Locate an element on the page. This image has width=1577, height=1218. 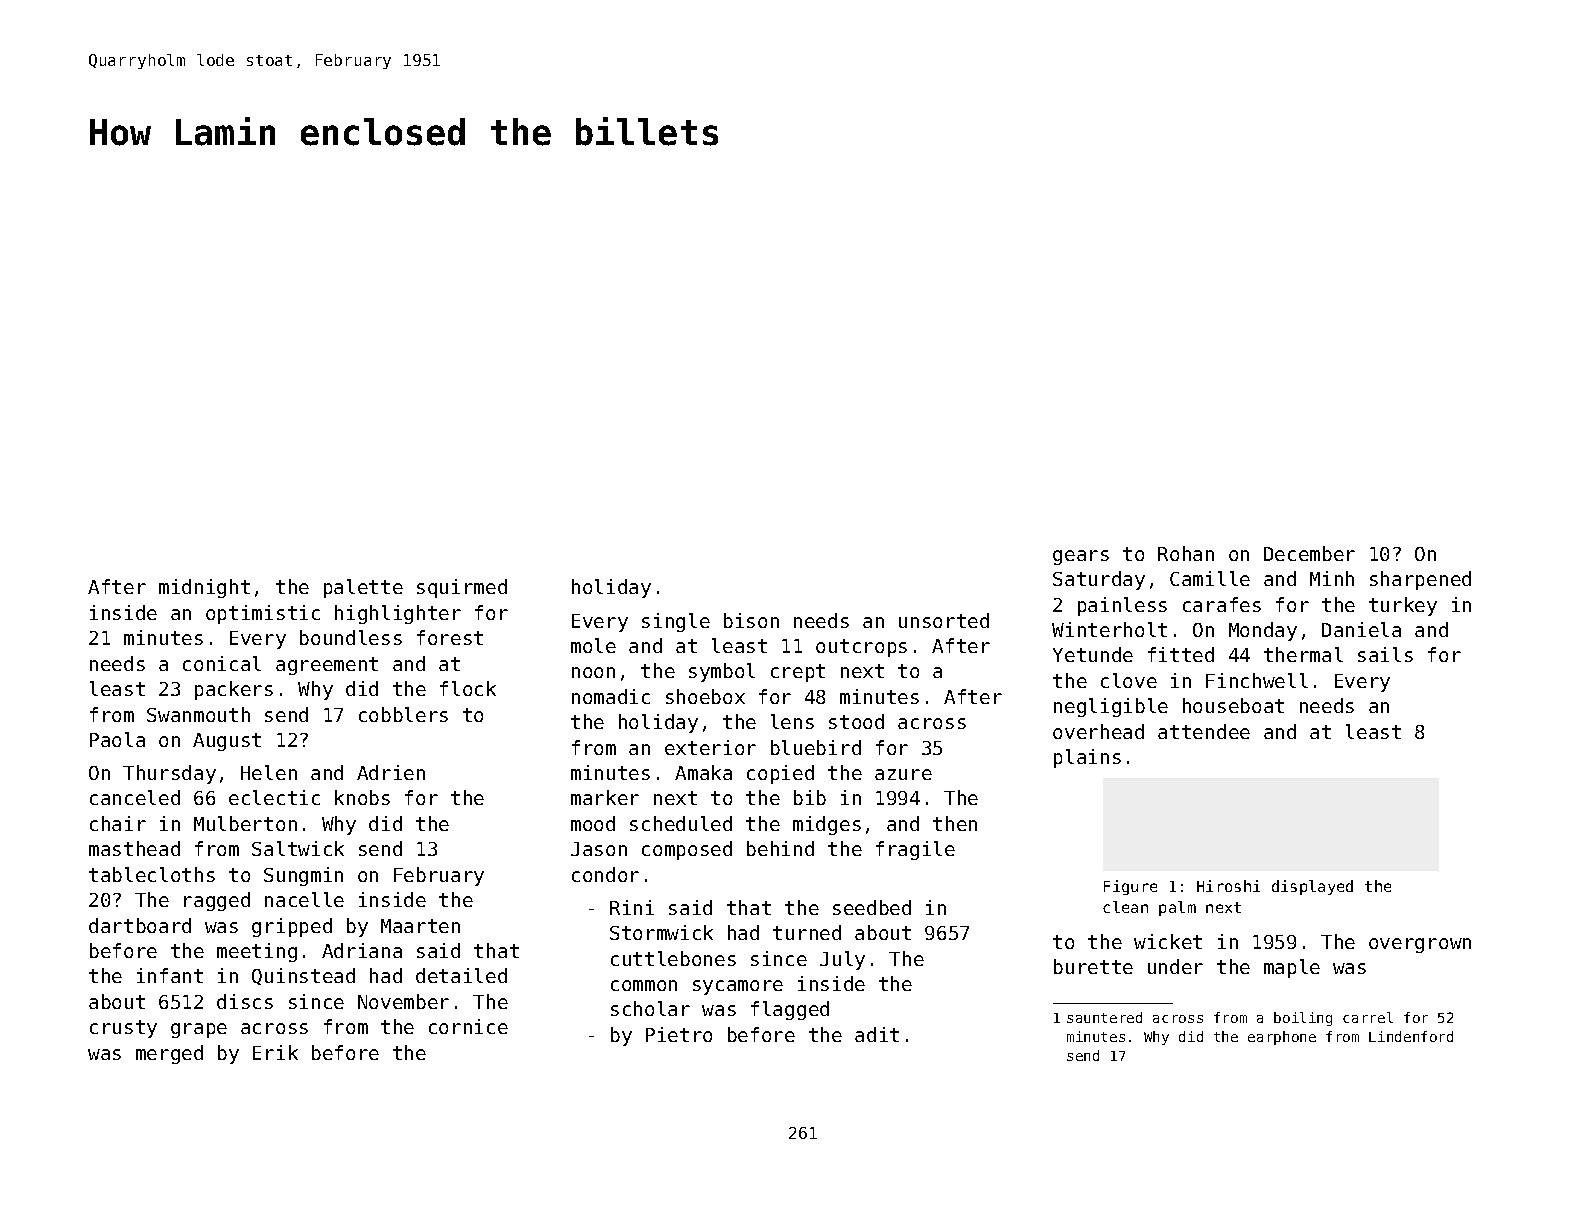
Figure is located at coordinates (1130, 887).
